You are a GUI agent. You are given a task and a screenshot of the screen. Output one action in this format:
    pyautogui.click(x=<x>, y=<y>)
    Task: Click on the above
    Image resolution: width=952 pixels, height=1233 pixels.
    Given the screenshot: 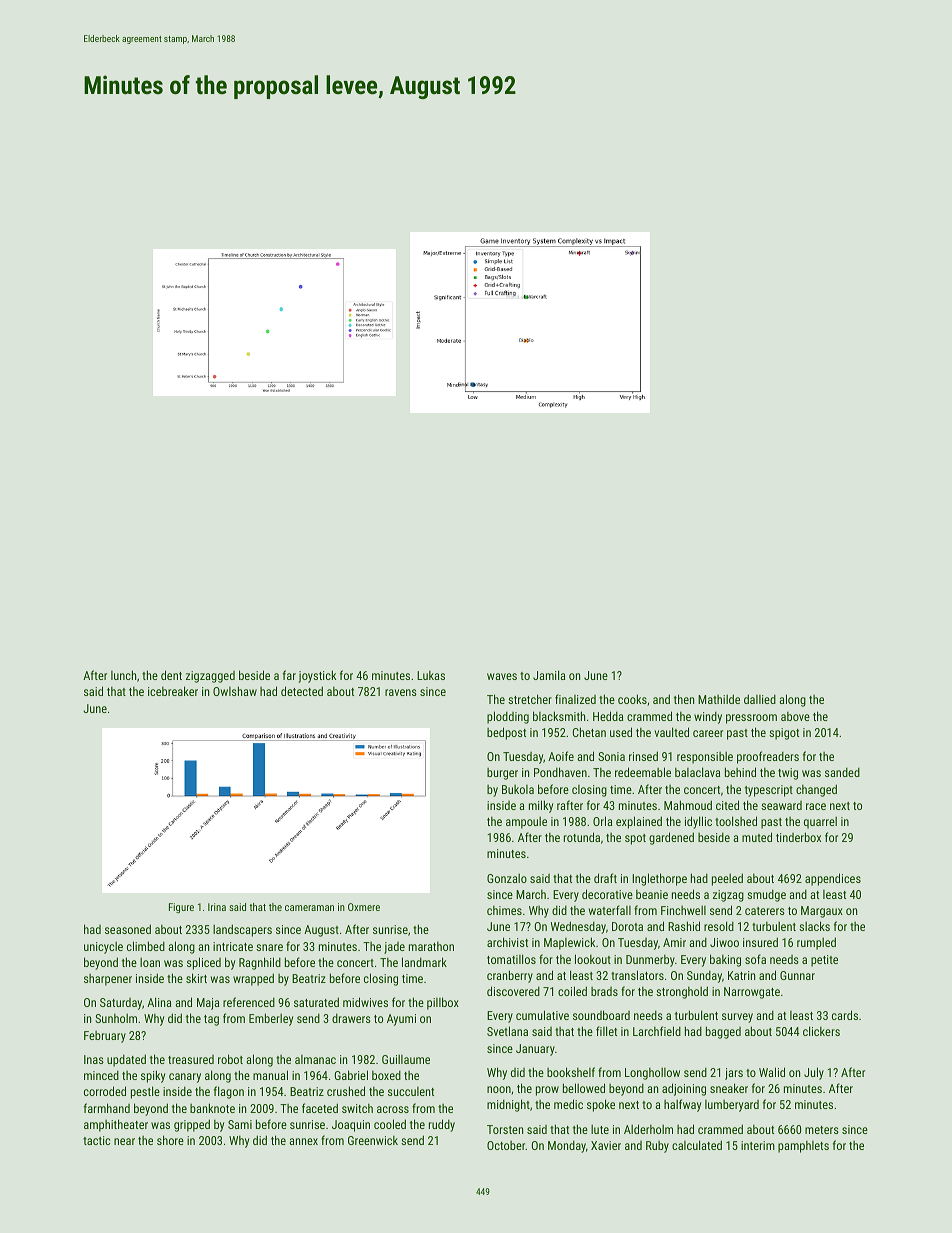 What is the action you would take?
    pyautogui.click(x=795, y=716)
